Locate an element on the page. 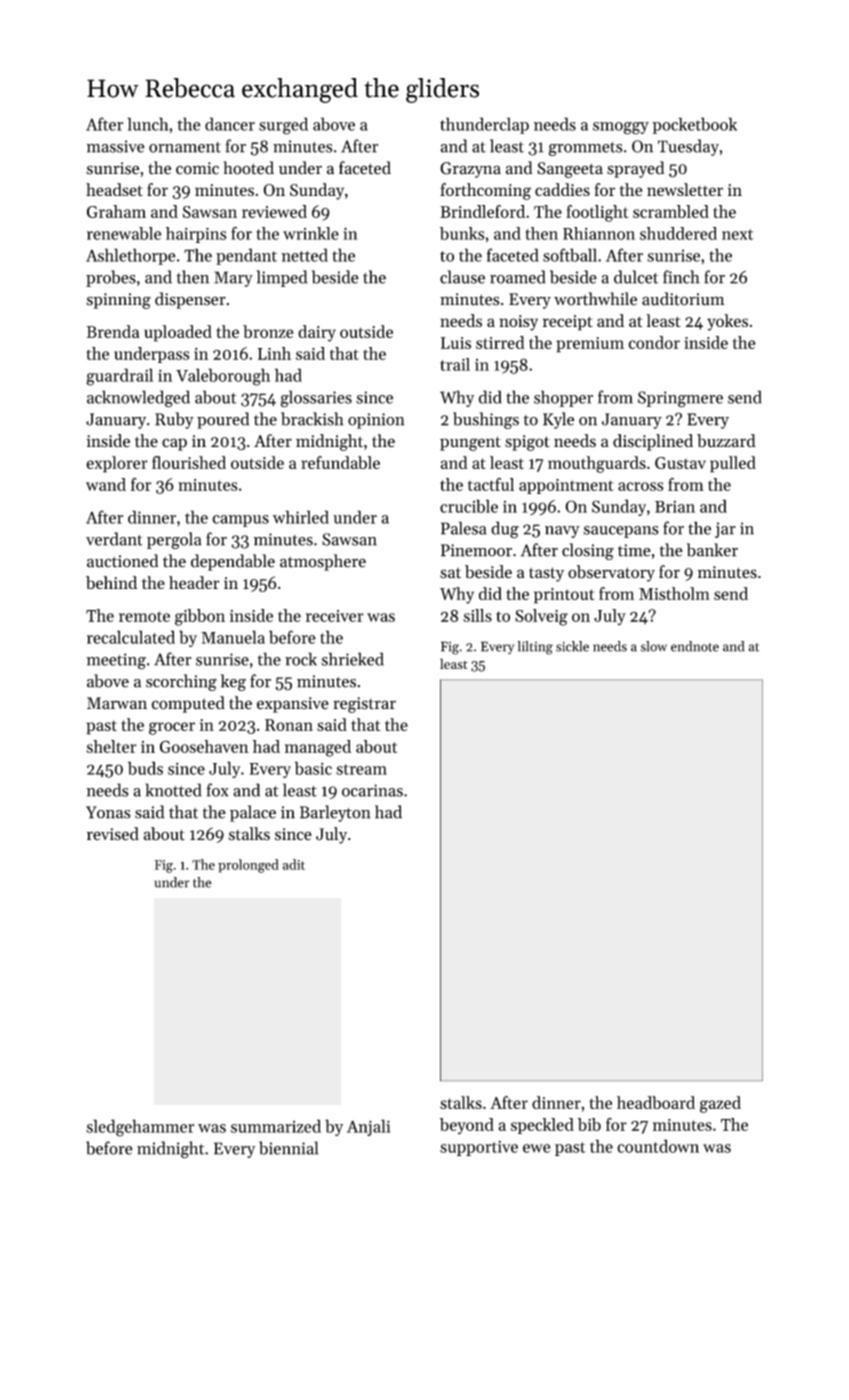  dulcet is located at coordinates (636, 277).
